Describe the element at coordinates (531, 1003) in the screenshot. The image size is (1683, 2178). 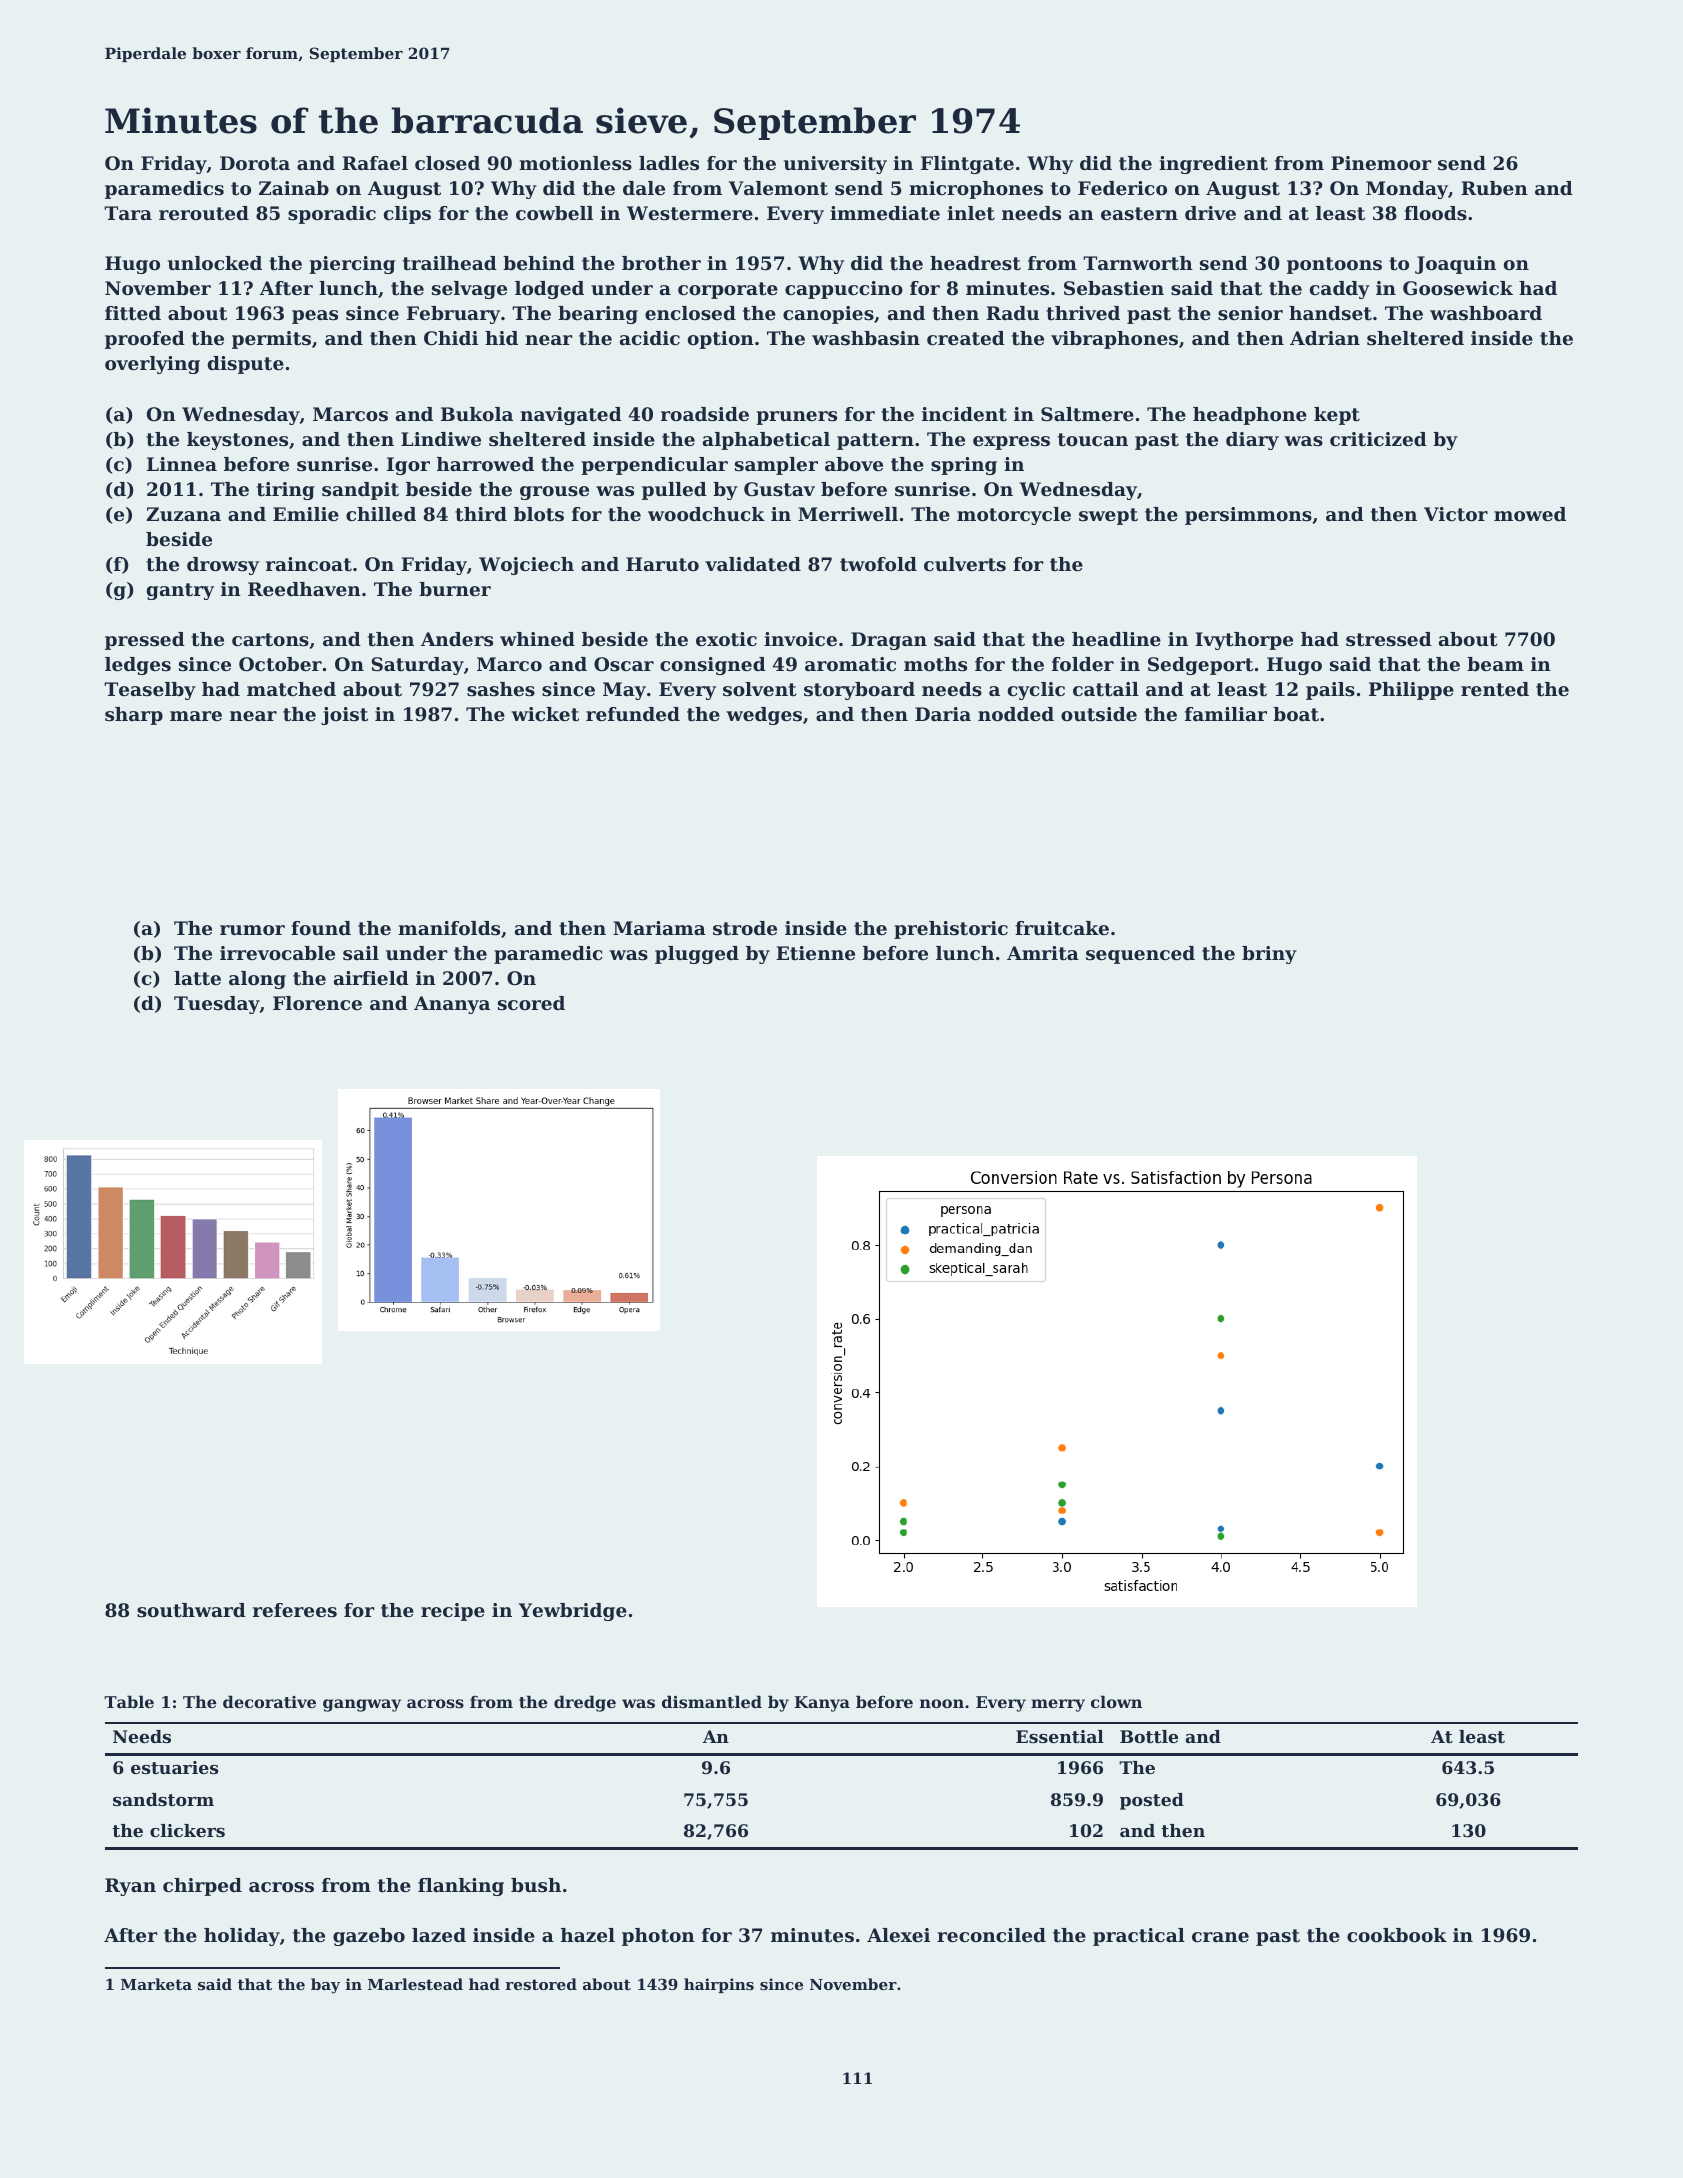
I see `scored` at that location.
